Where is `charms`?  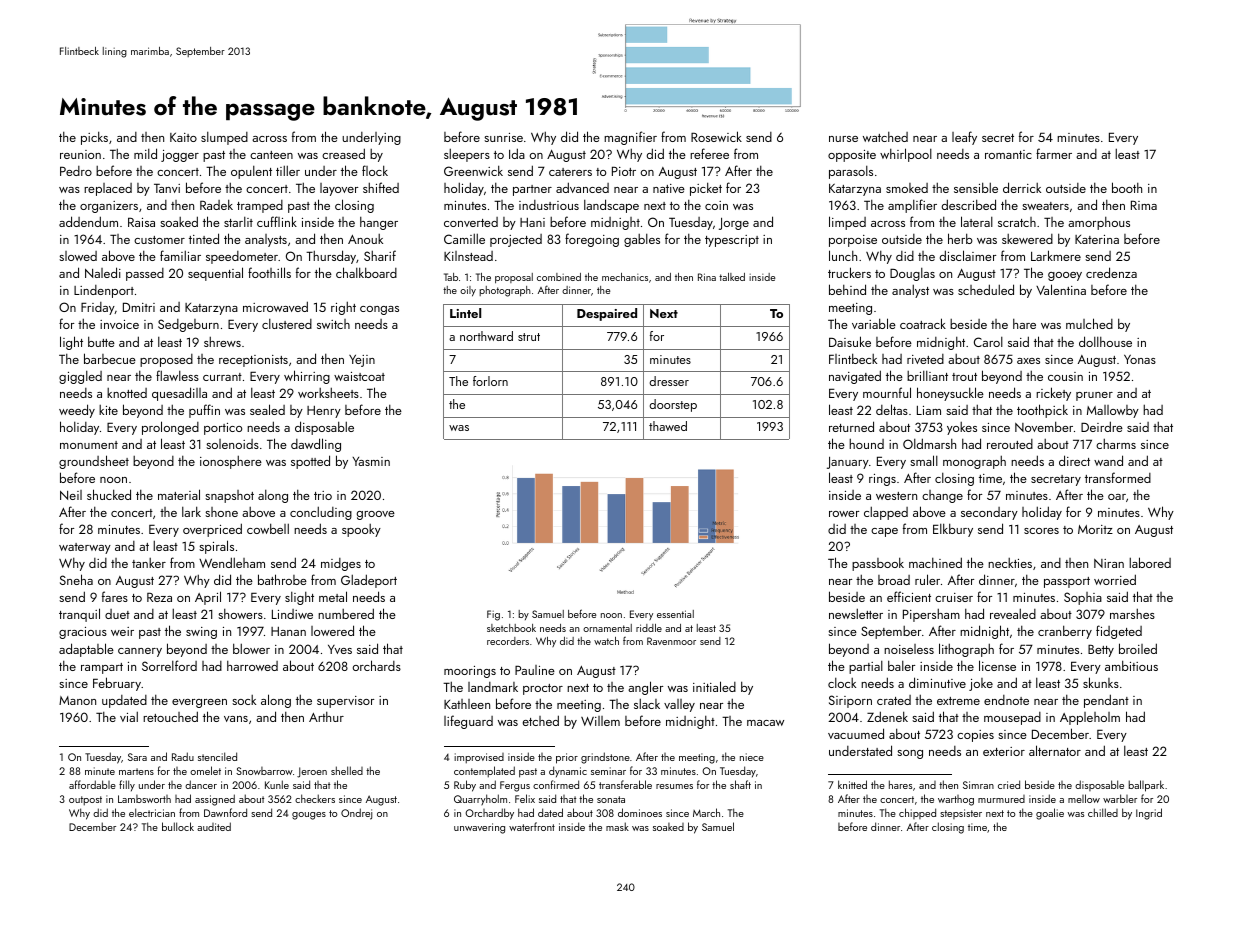 charms is located at coordinates (1116, 444).
